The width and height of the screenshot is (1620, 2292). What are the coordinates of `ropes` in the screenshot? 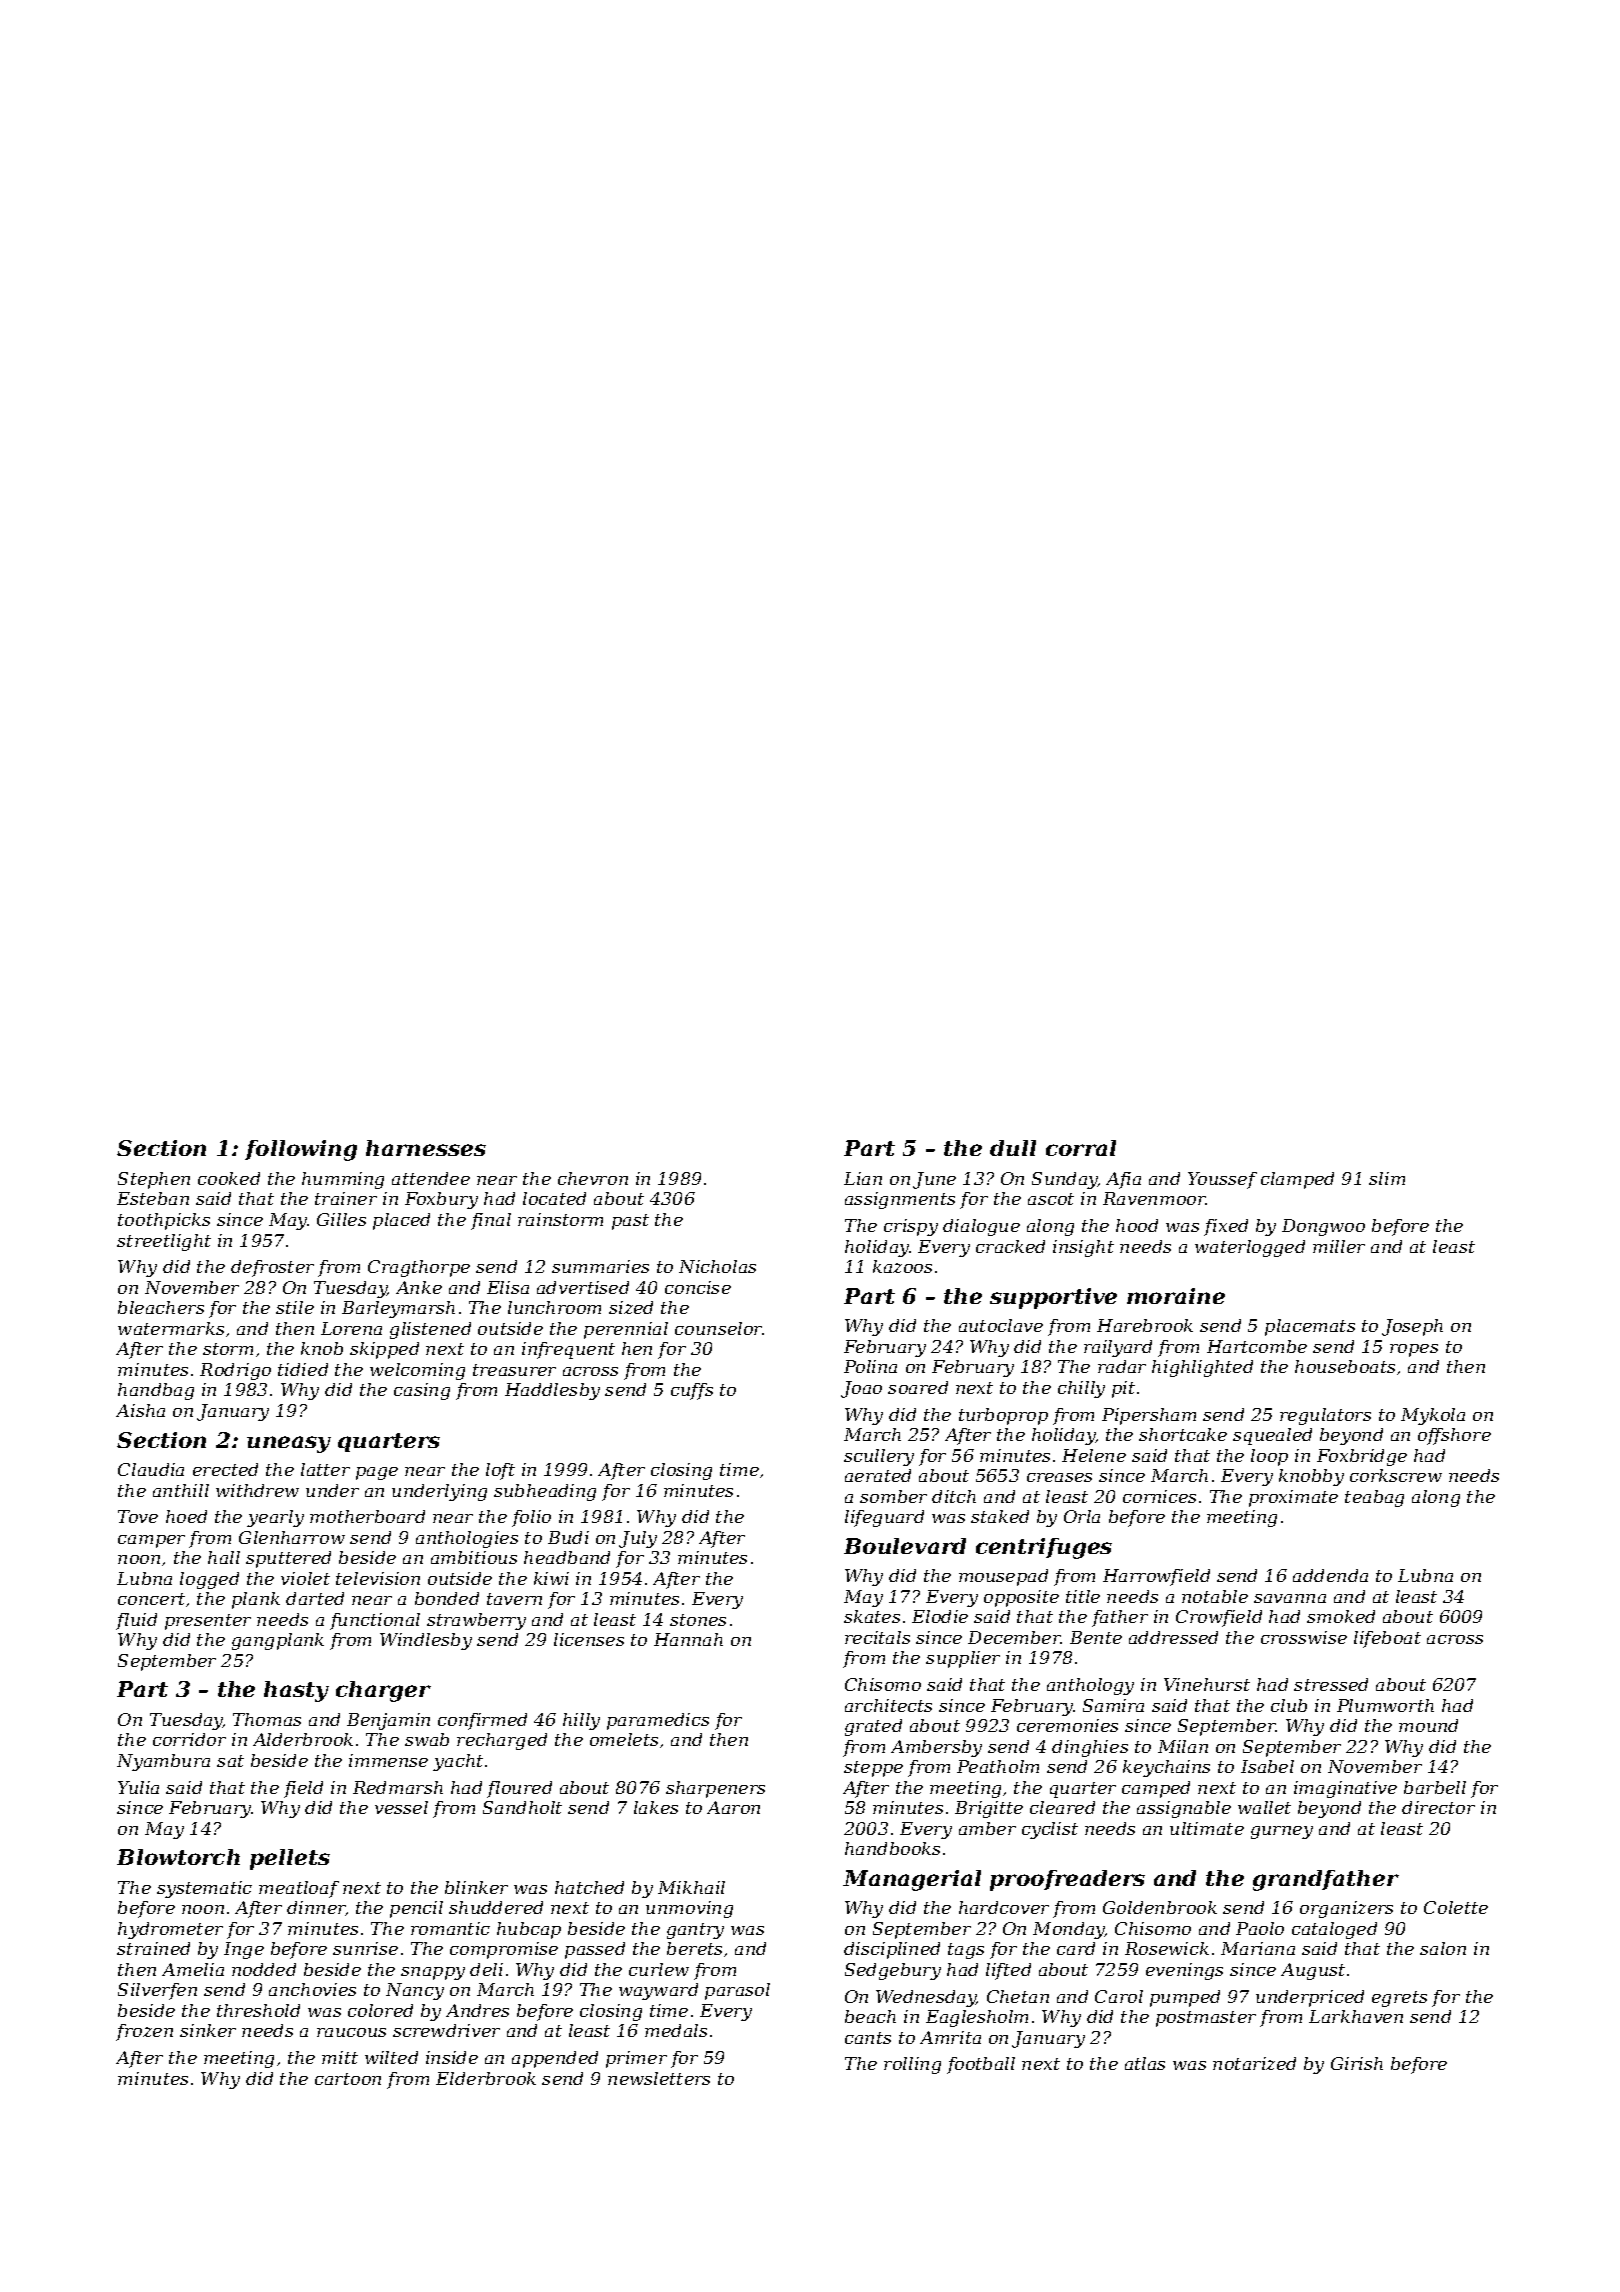 It's located at (1414, 1350).
